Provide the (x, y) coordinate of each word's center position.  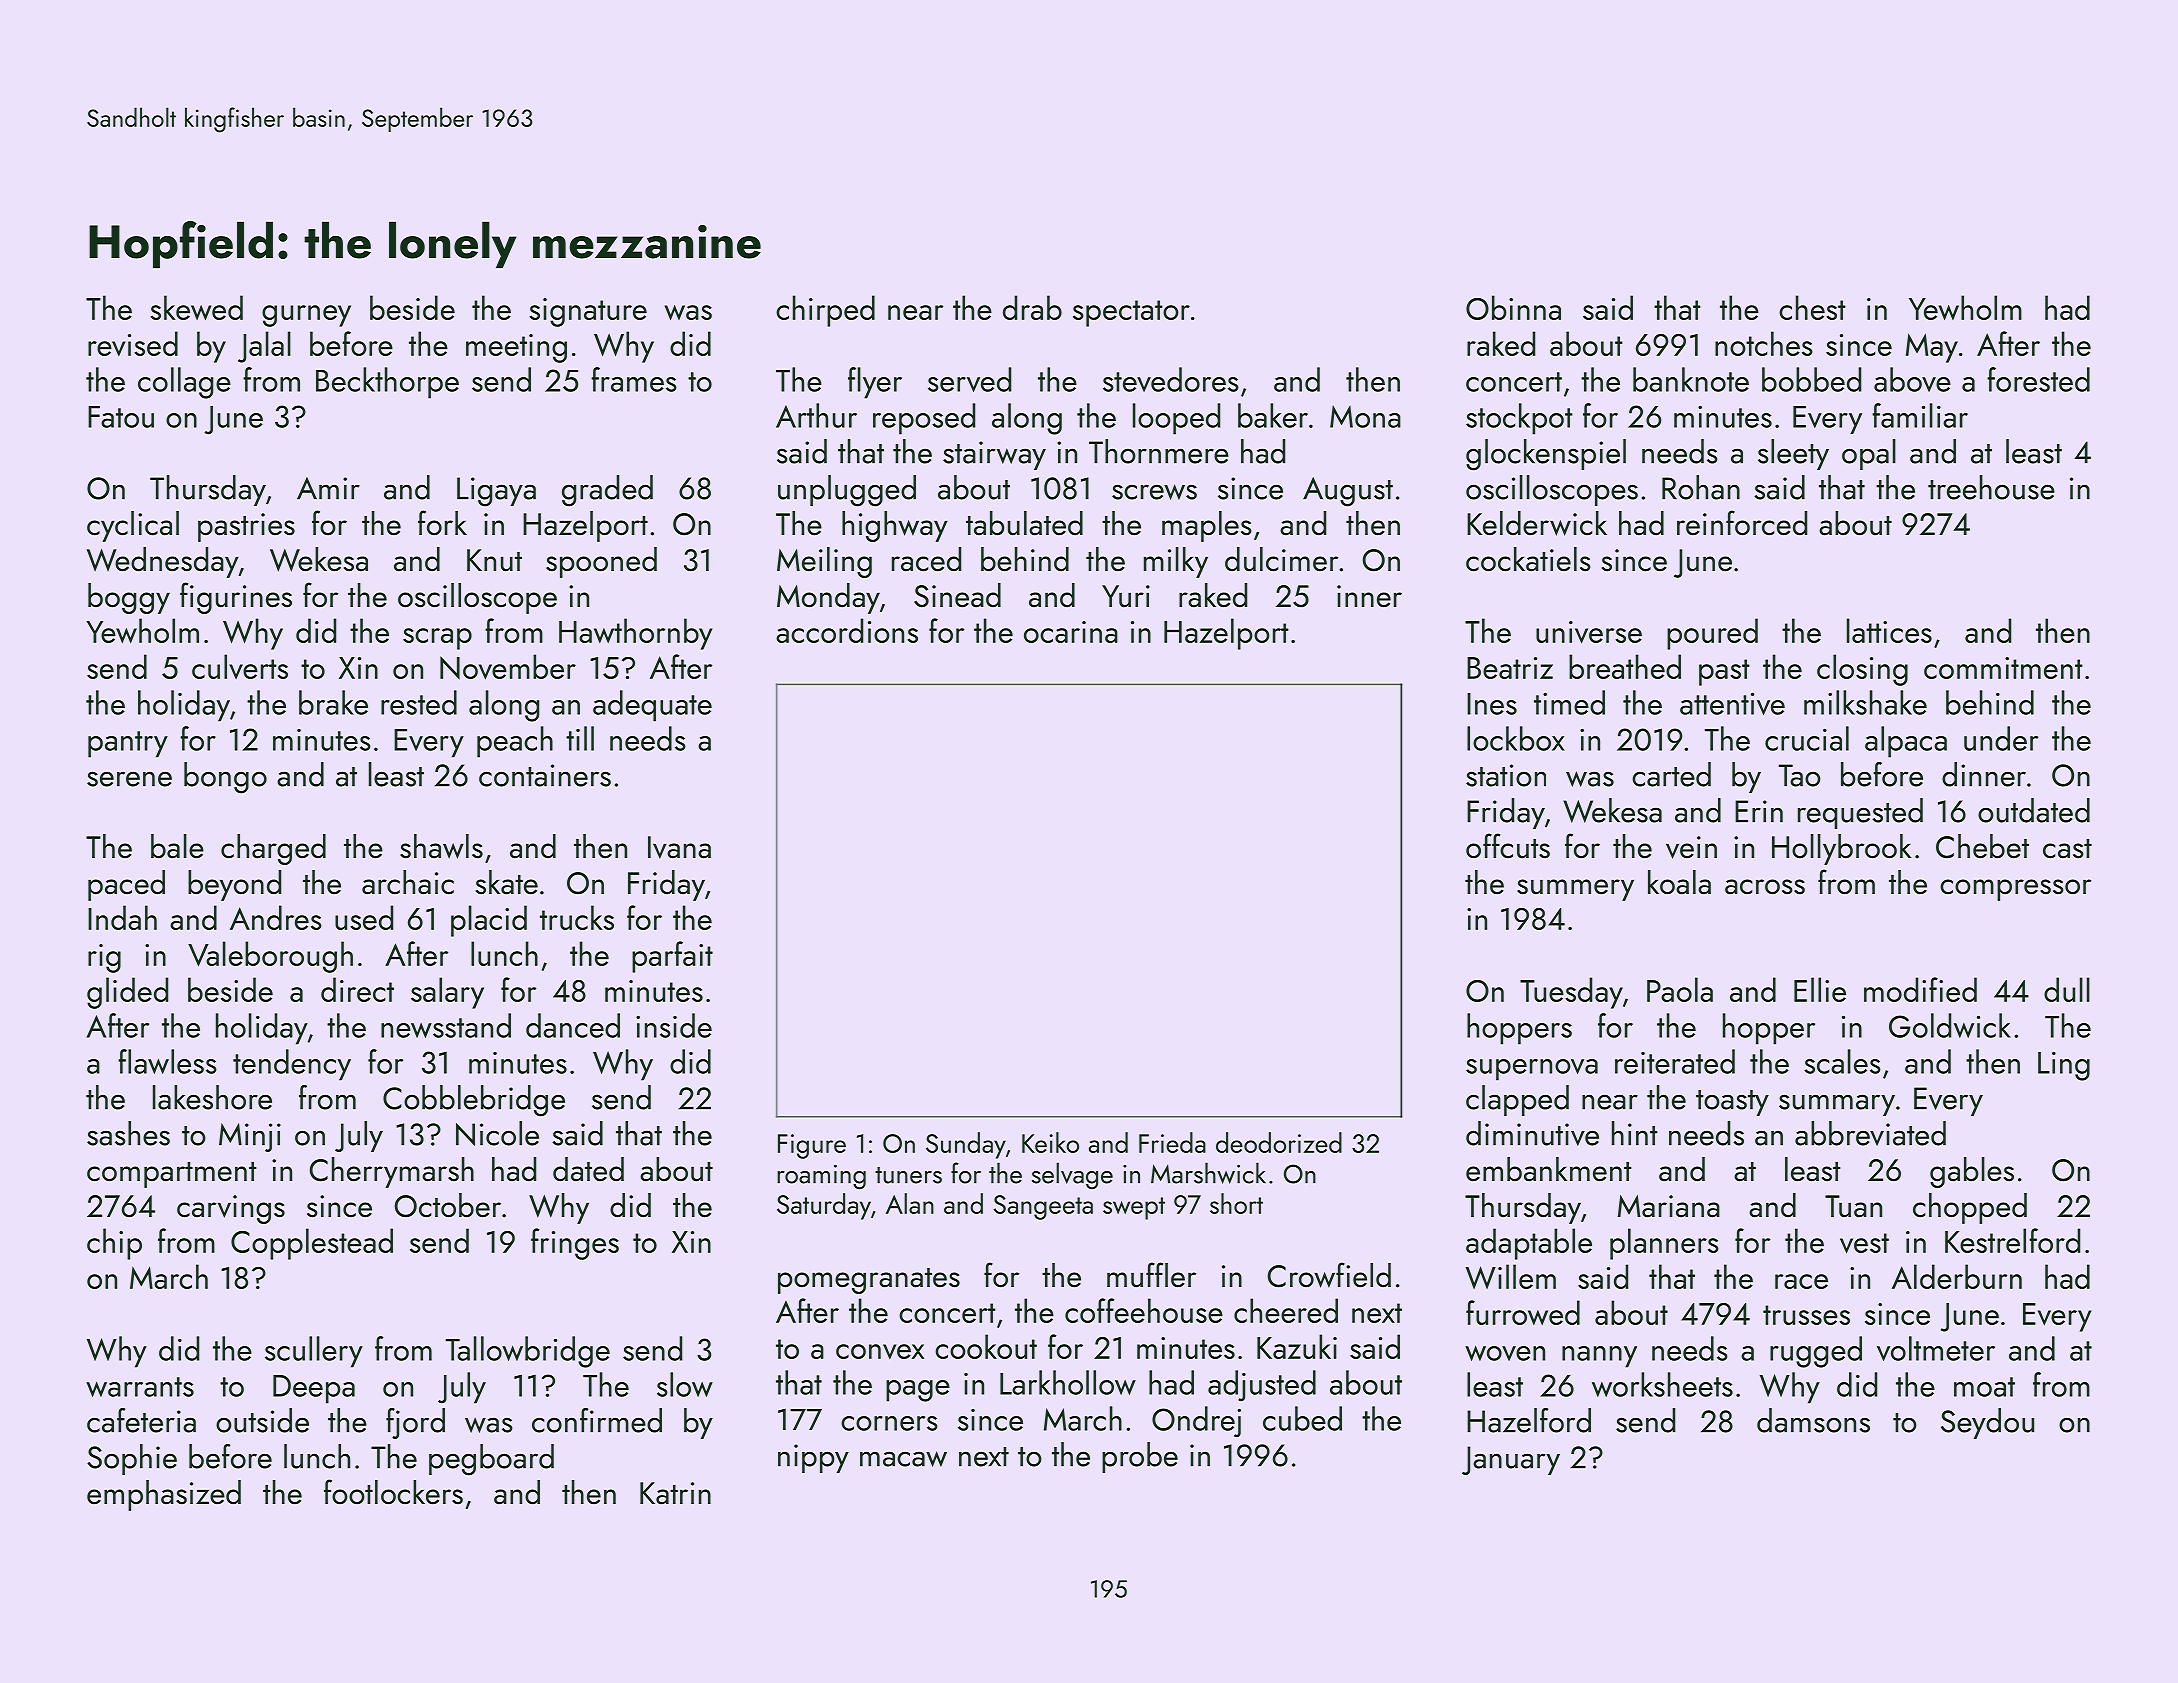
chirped (825, 311)
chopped (1970, 1208)
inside (674, 1025)
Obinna (1513, 307)
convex (880, 1352)
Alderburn (1957, 1276)
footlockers (393, 1492)
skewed (196, 308)
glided (127, 993)
